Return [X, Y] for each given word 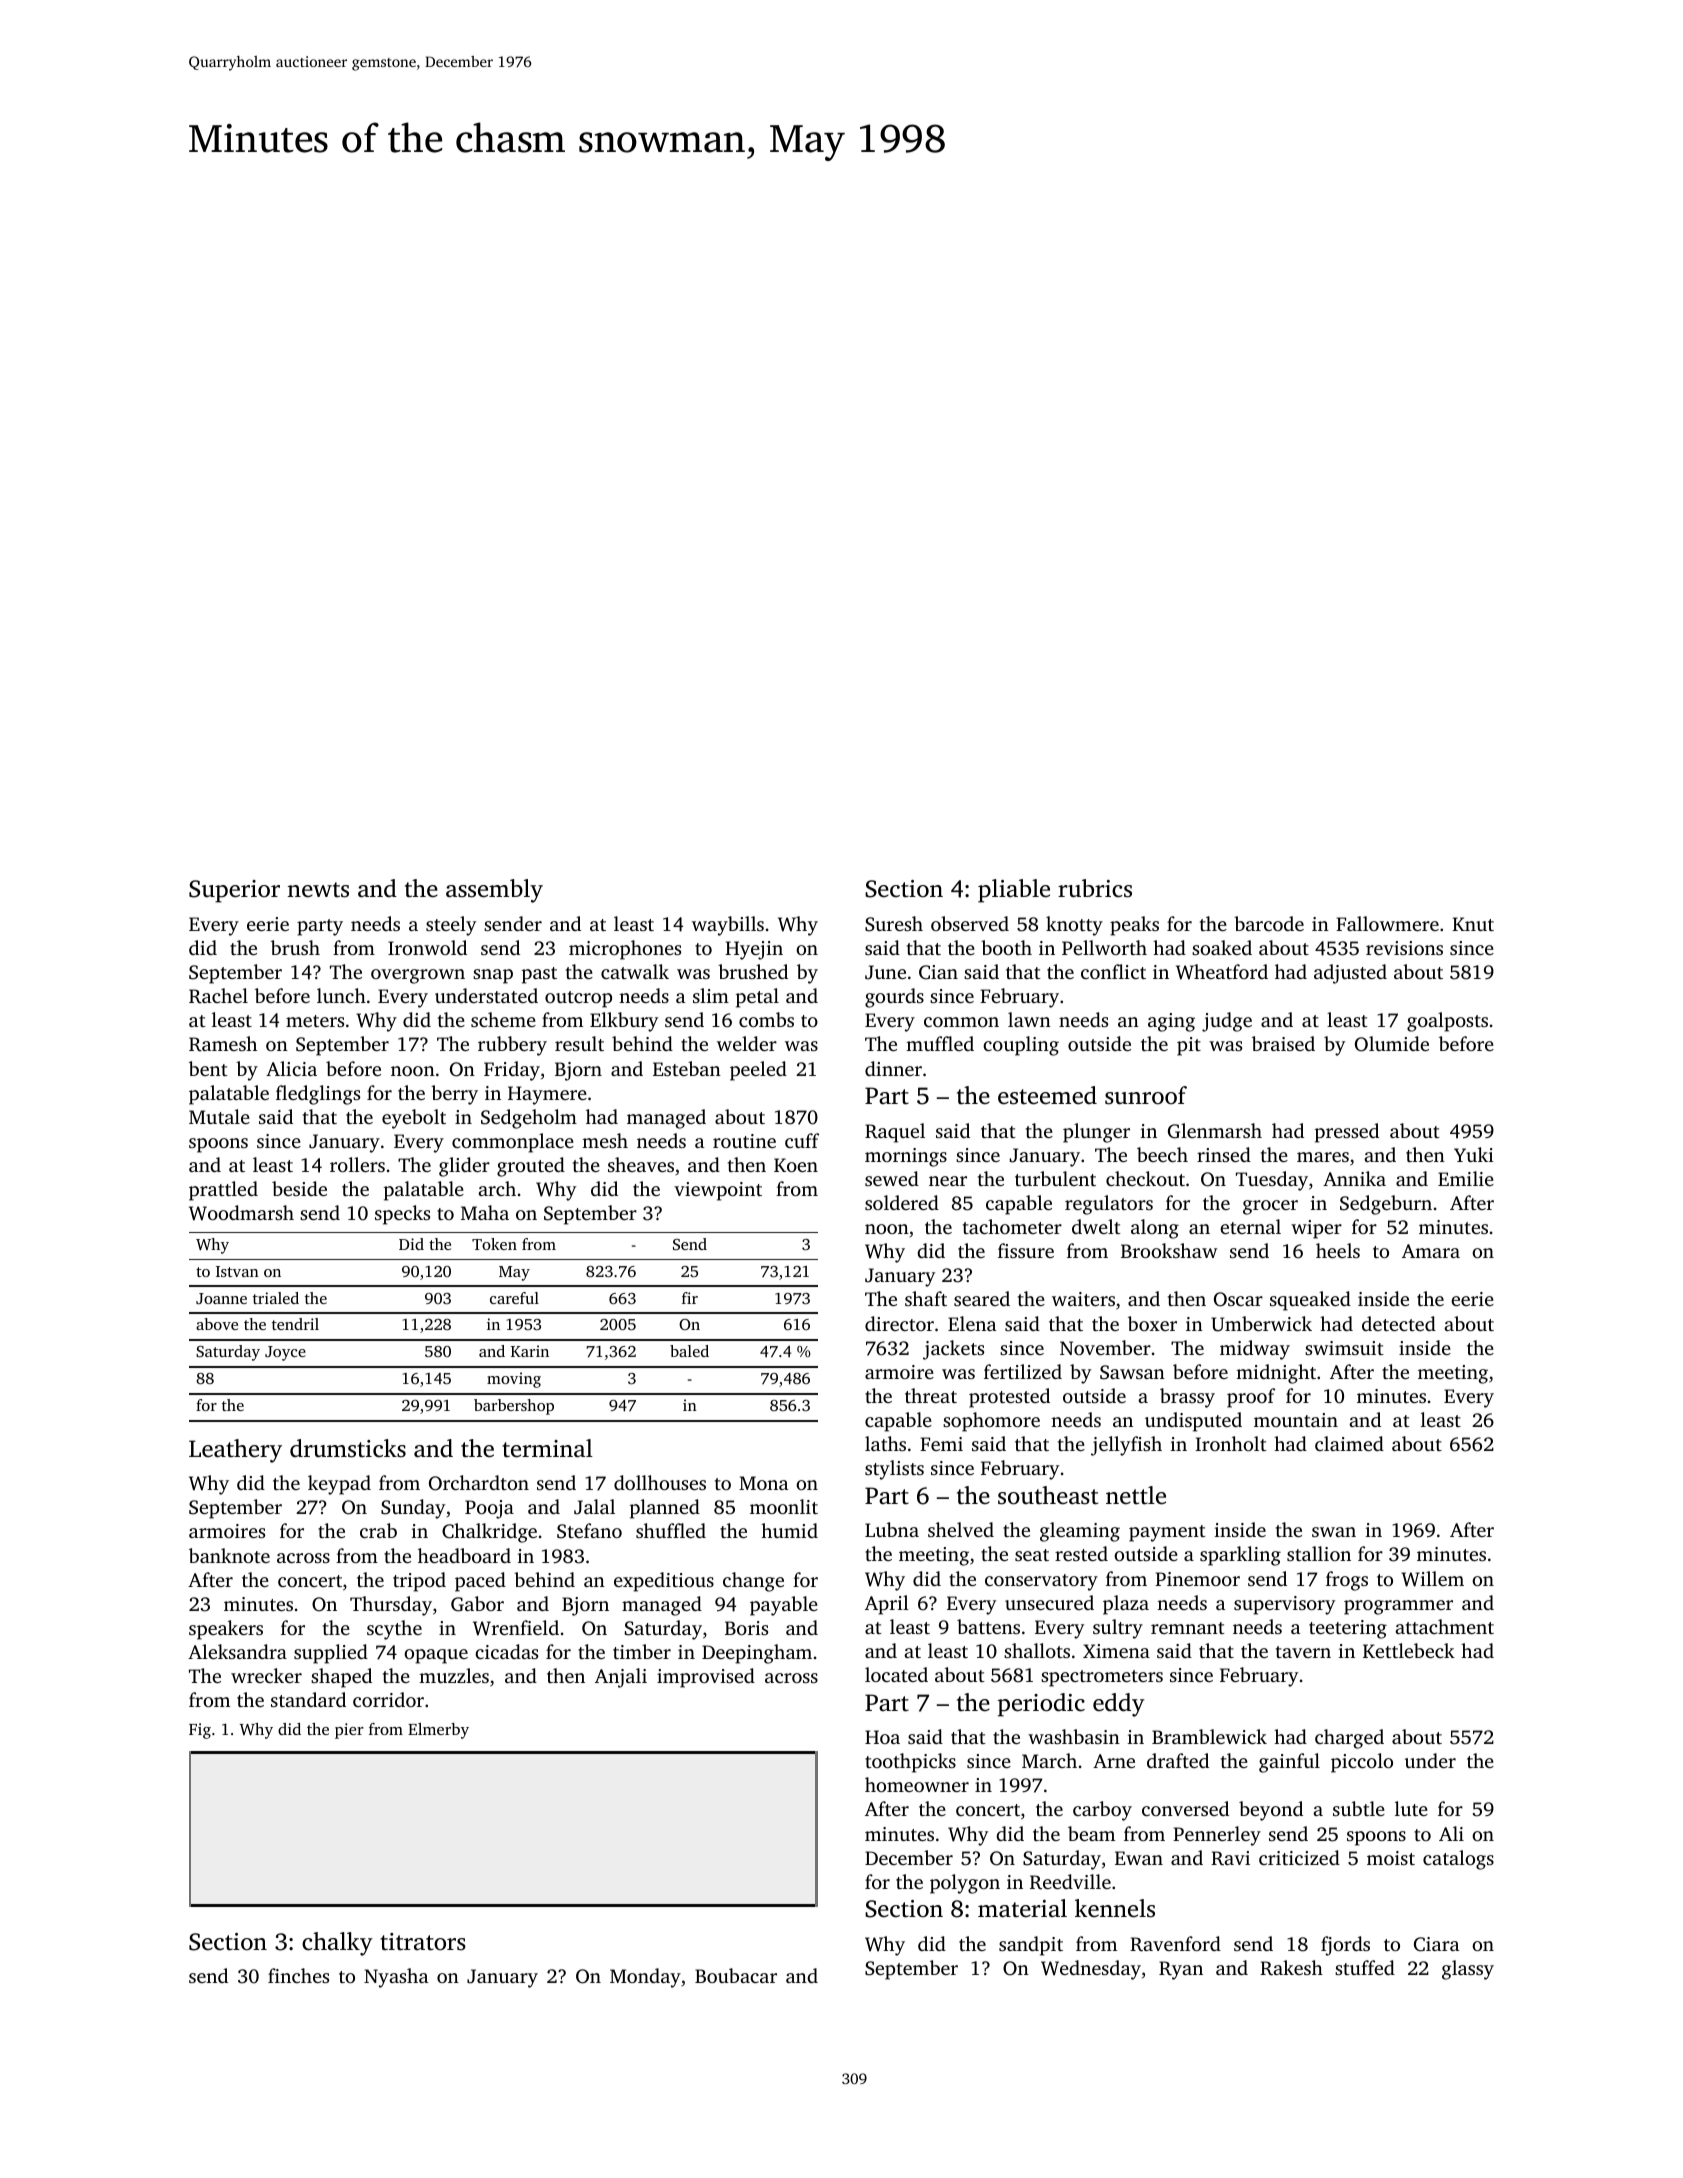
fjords [1345, 1946]
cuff [802, 1140]
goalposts [1447, 1022]
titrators [423, 1942]
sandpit [1031, 1946]
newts [318, 890]
